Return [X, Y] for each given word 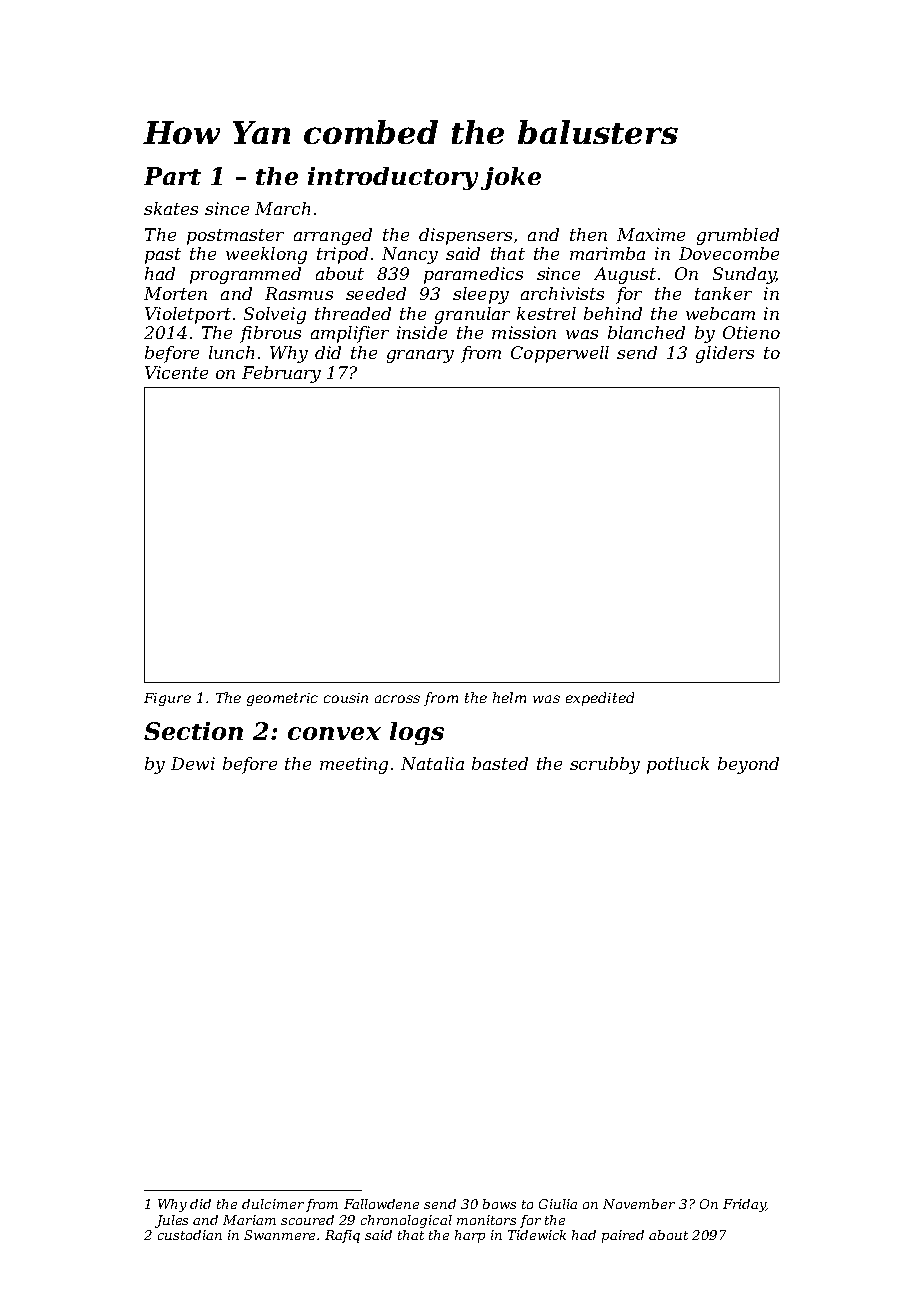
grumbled [738, 236]
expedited [600, 699]
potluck [678, 765]
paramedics [473, 275]
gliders [725, 354]
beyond [748, 765]
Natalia [432, 763]
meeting [354, 765]
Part [172, 176]
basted [500, 763]
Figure [167, 699]
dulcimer [273, 1204]
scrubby [605, 765]
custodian [190, 1235]
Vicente [176, 372]
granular [472, 315]
